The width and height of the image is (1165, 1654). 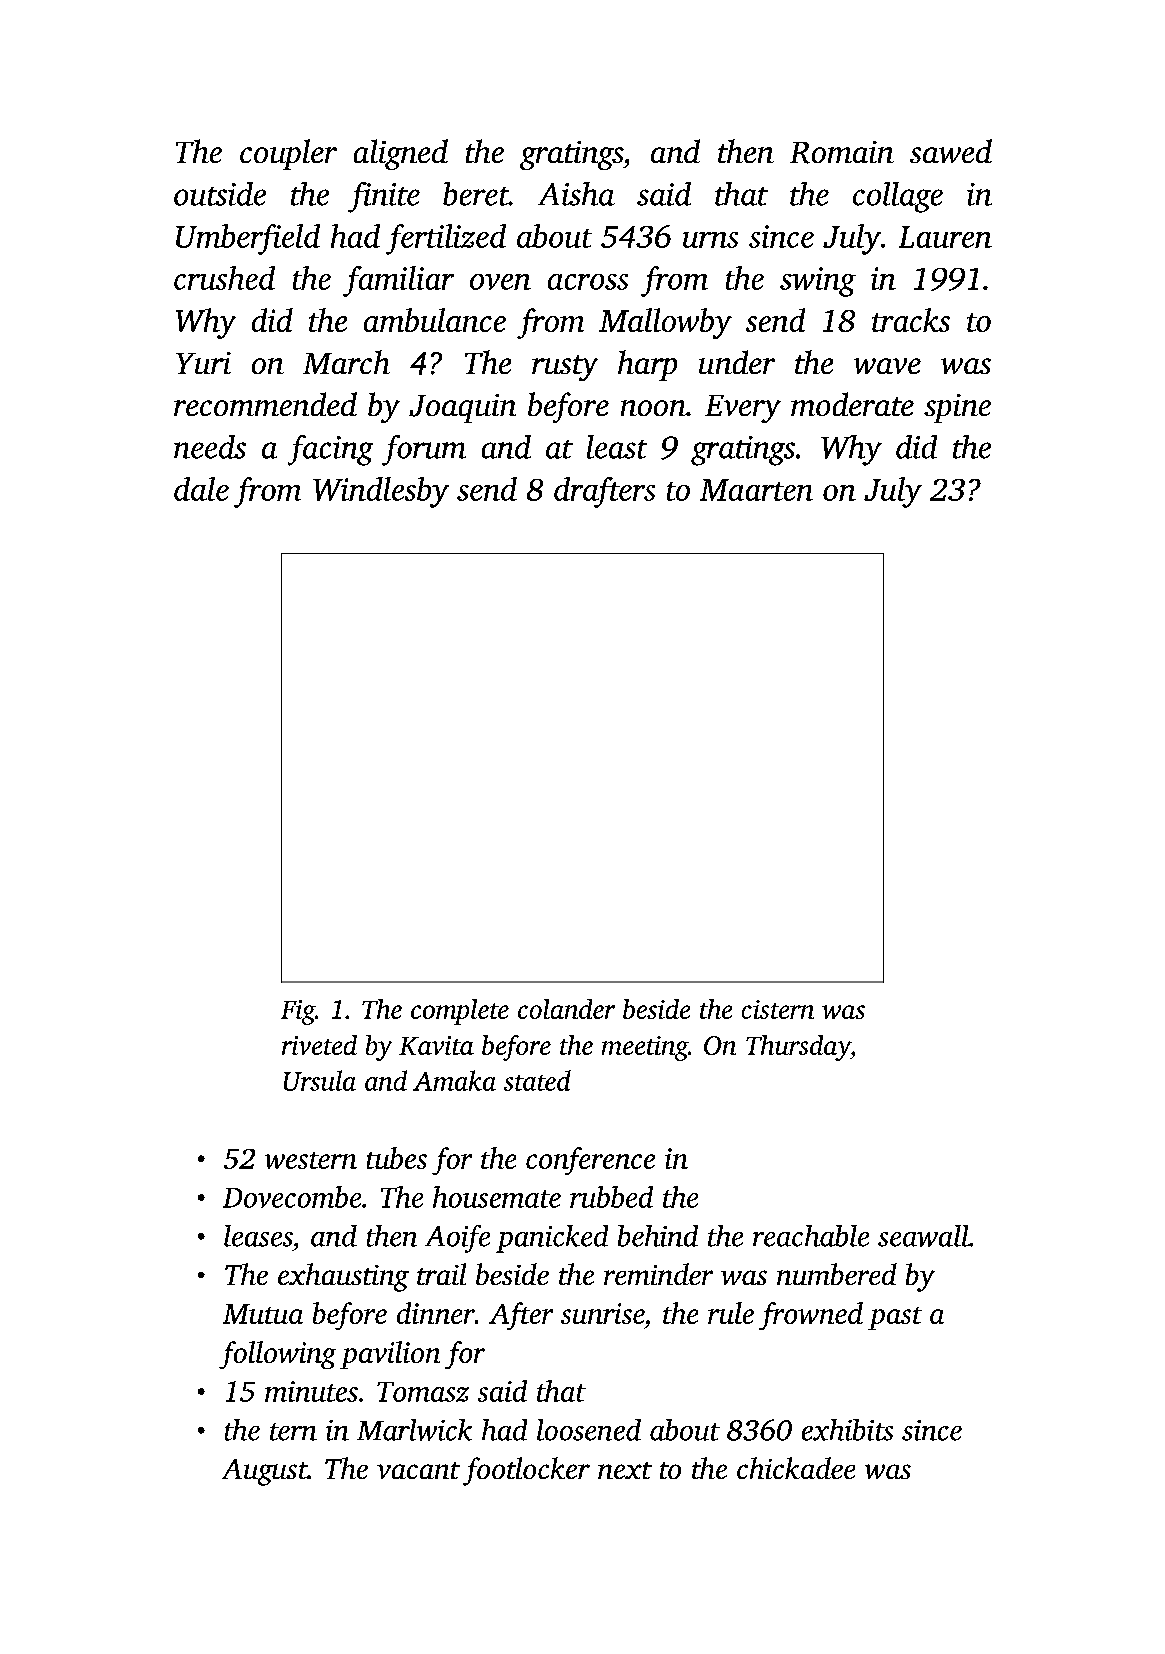 I want to click on Fig, so click(x=298, y=1012).
